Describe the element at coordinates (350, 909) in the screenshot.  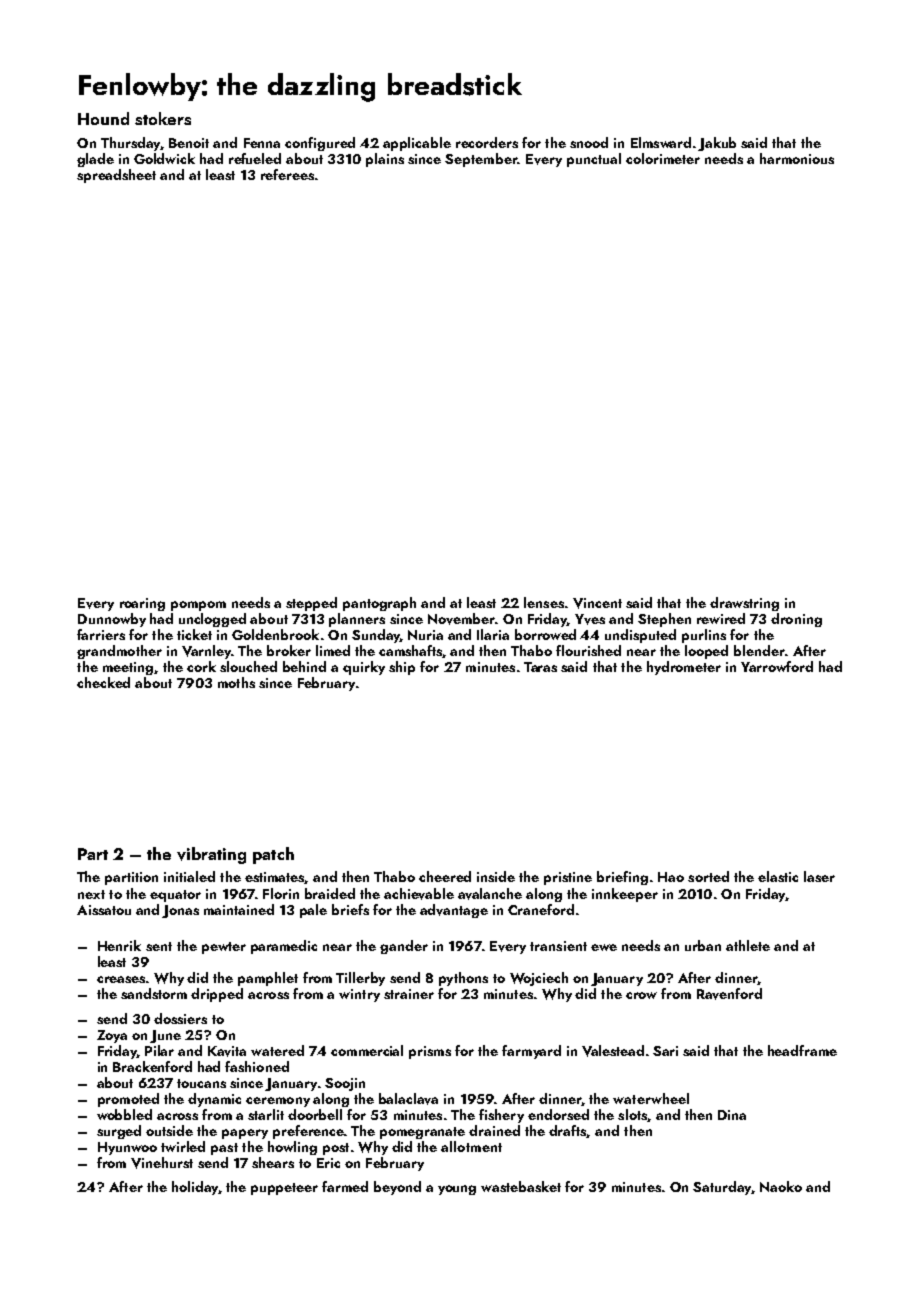
I see `briefs` at that location.
